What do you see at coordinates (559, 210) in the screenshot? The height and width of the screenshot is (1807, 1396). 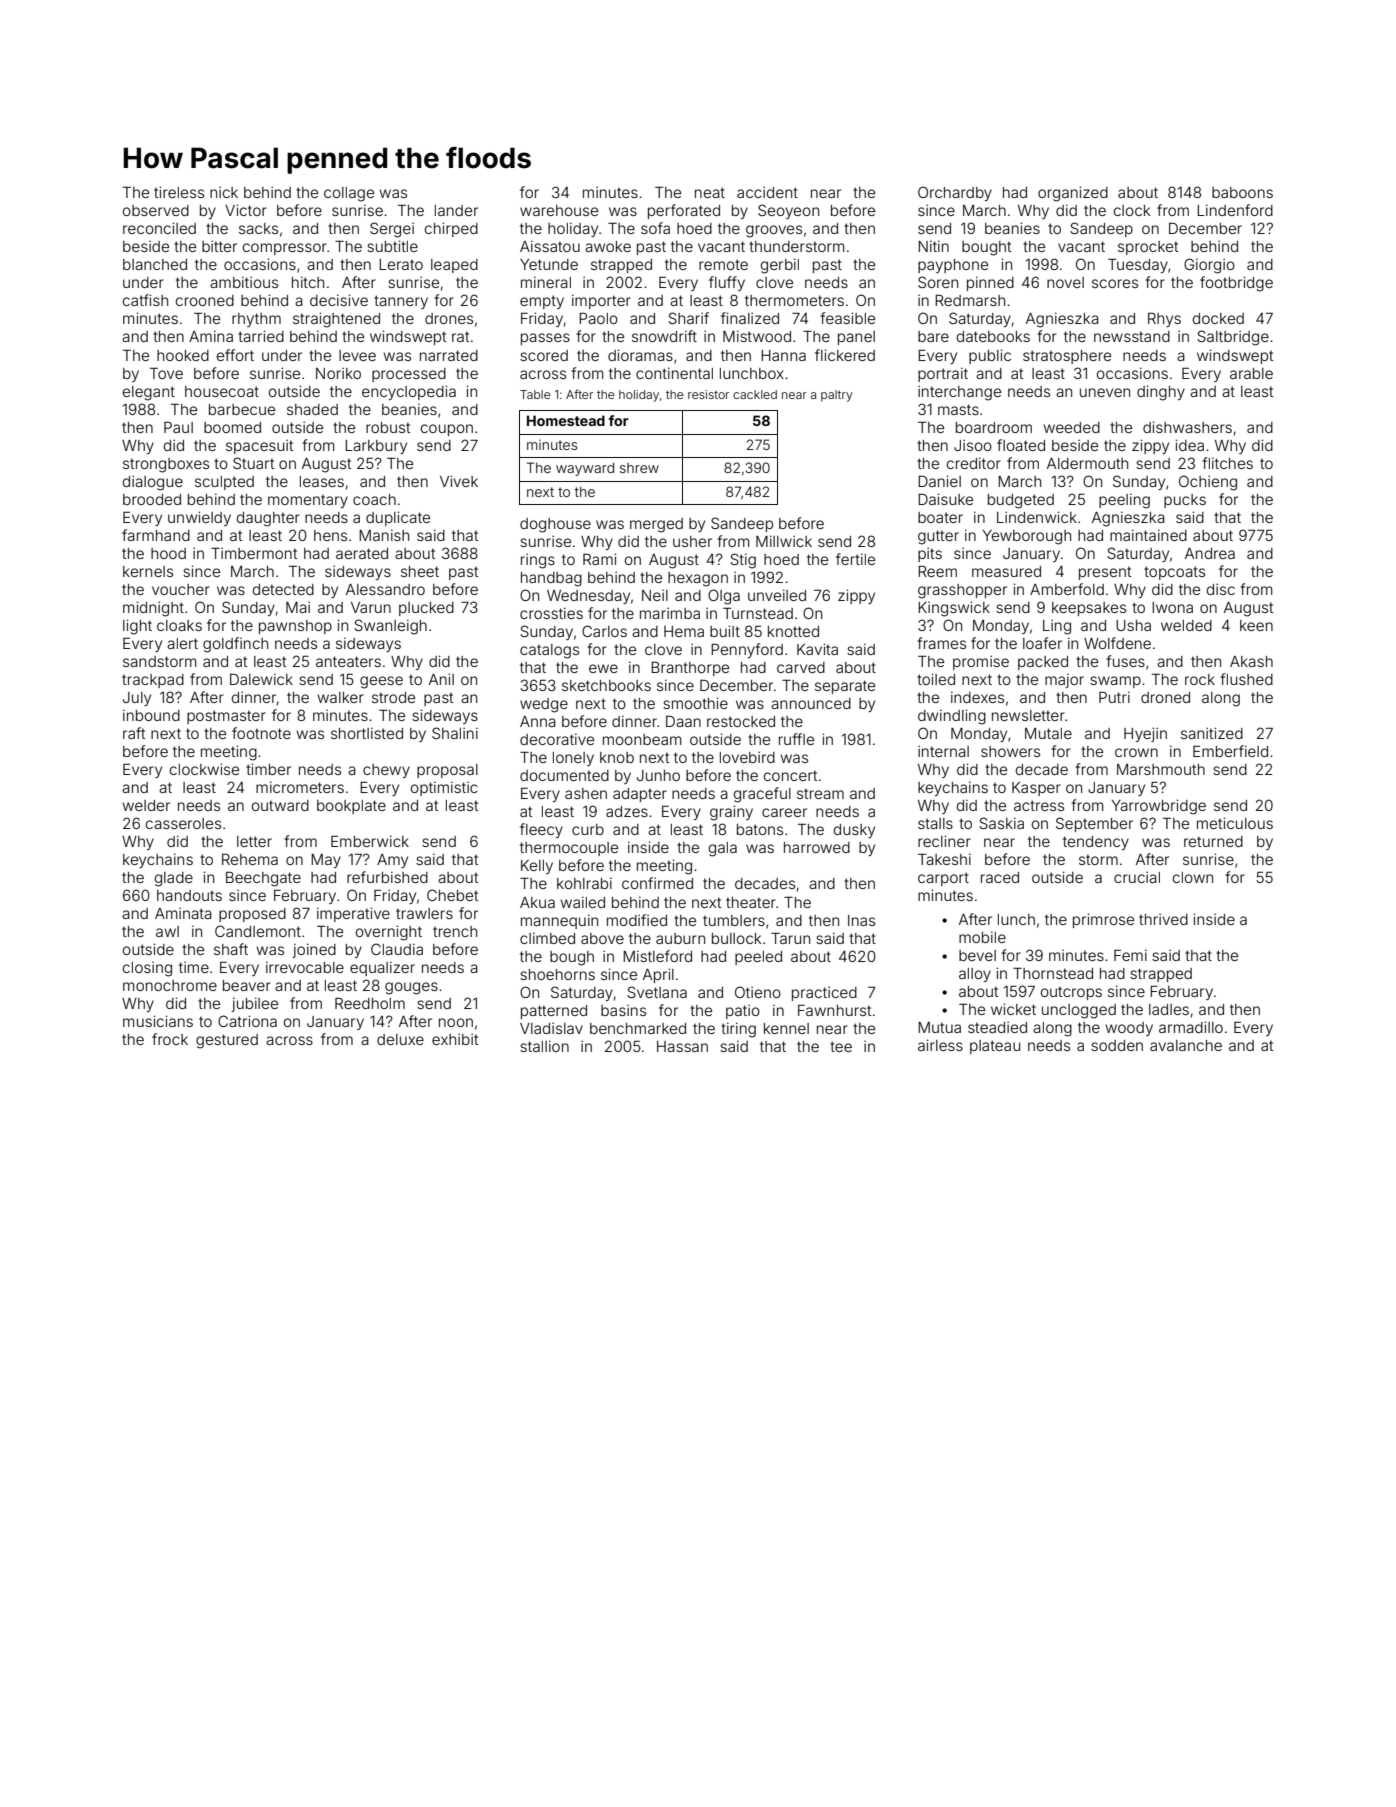 I see `warehouse` at bounding box center [559, 210].
